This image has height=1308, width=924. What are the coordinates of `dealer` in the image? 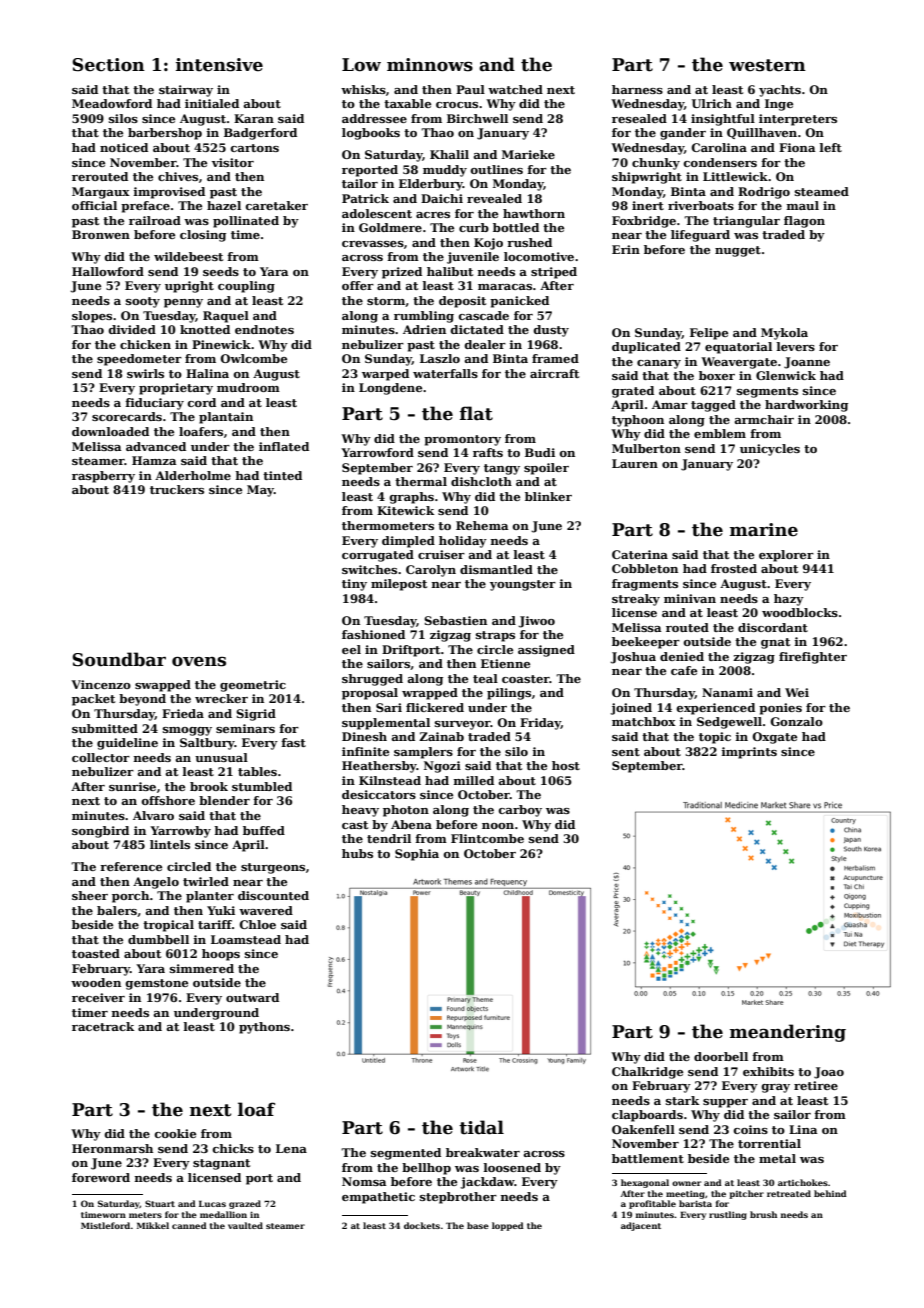 It's located at (485, 344).
